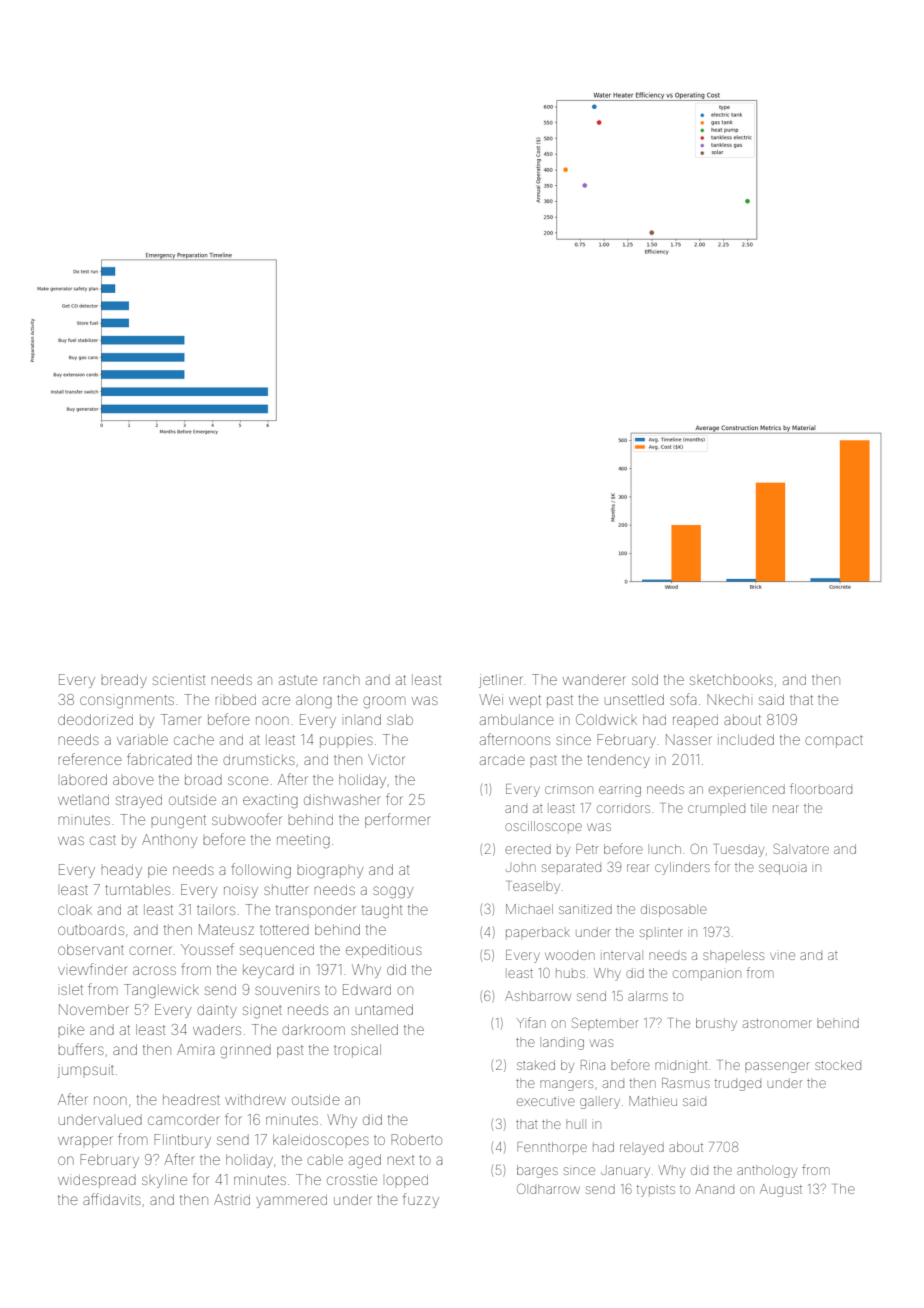  I want to click on sketchbooks, so click(731, 679).
